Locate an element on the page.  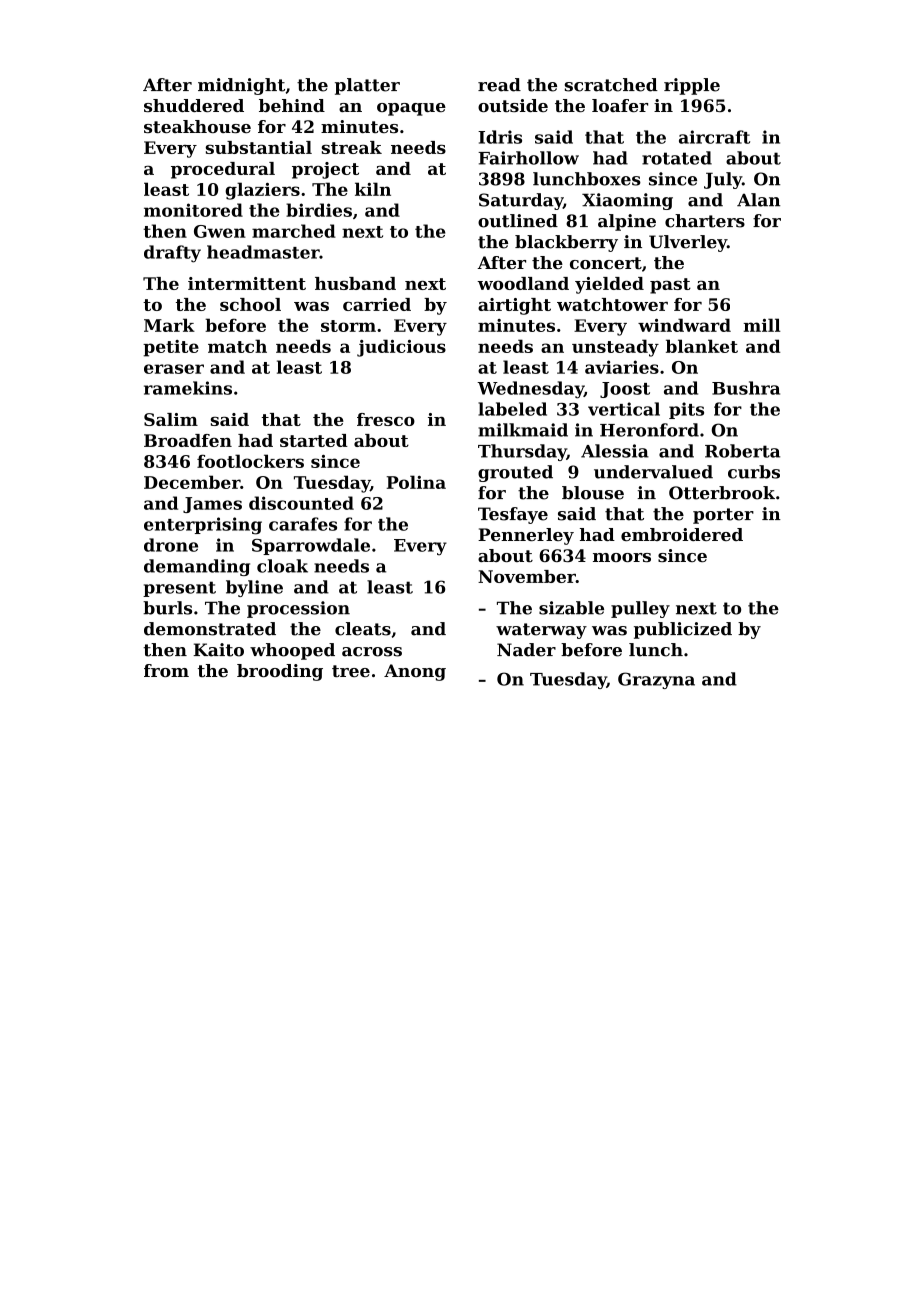
brooding is located at coordinates (280, 672).
